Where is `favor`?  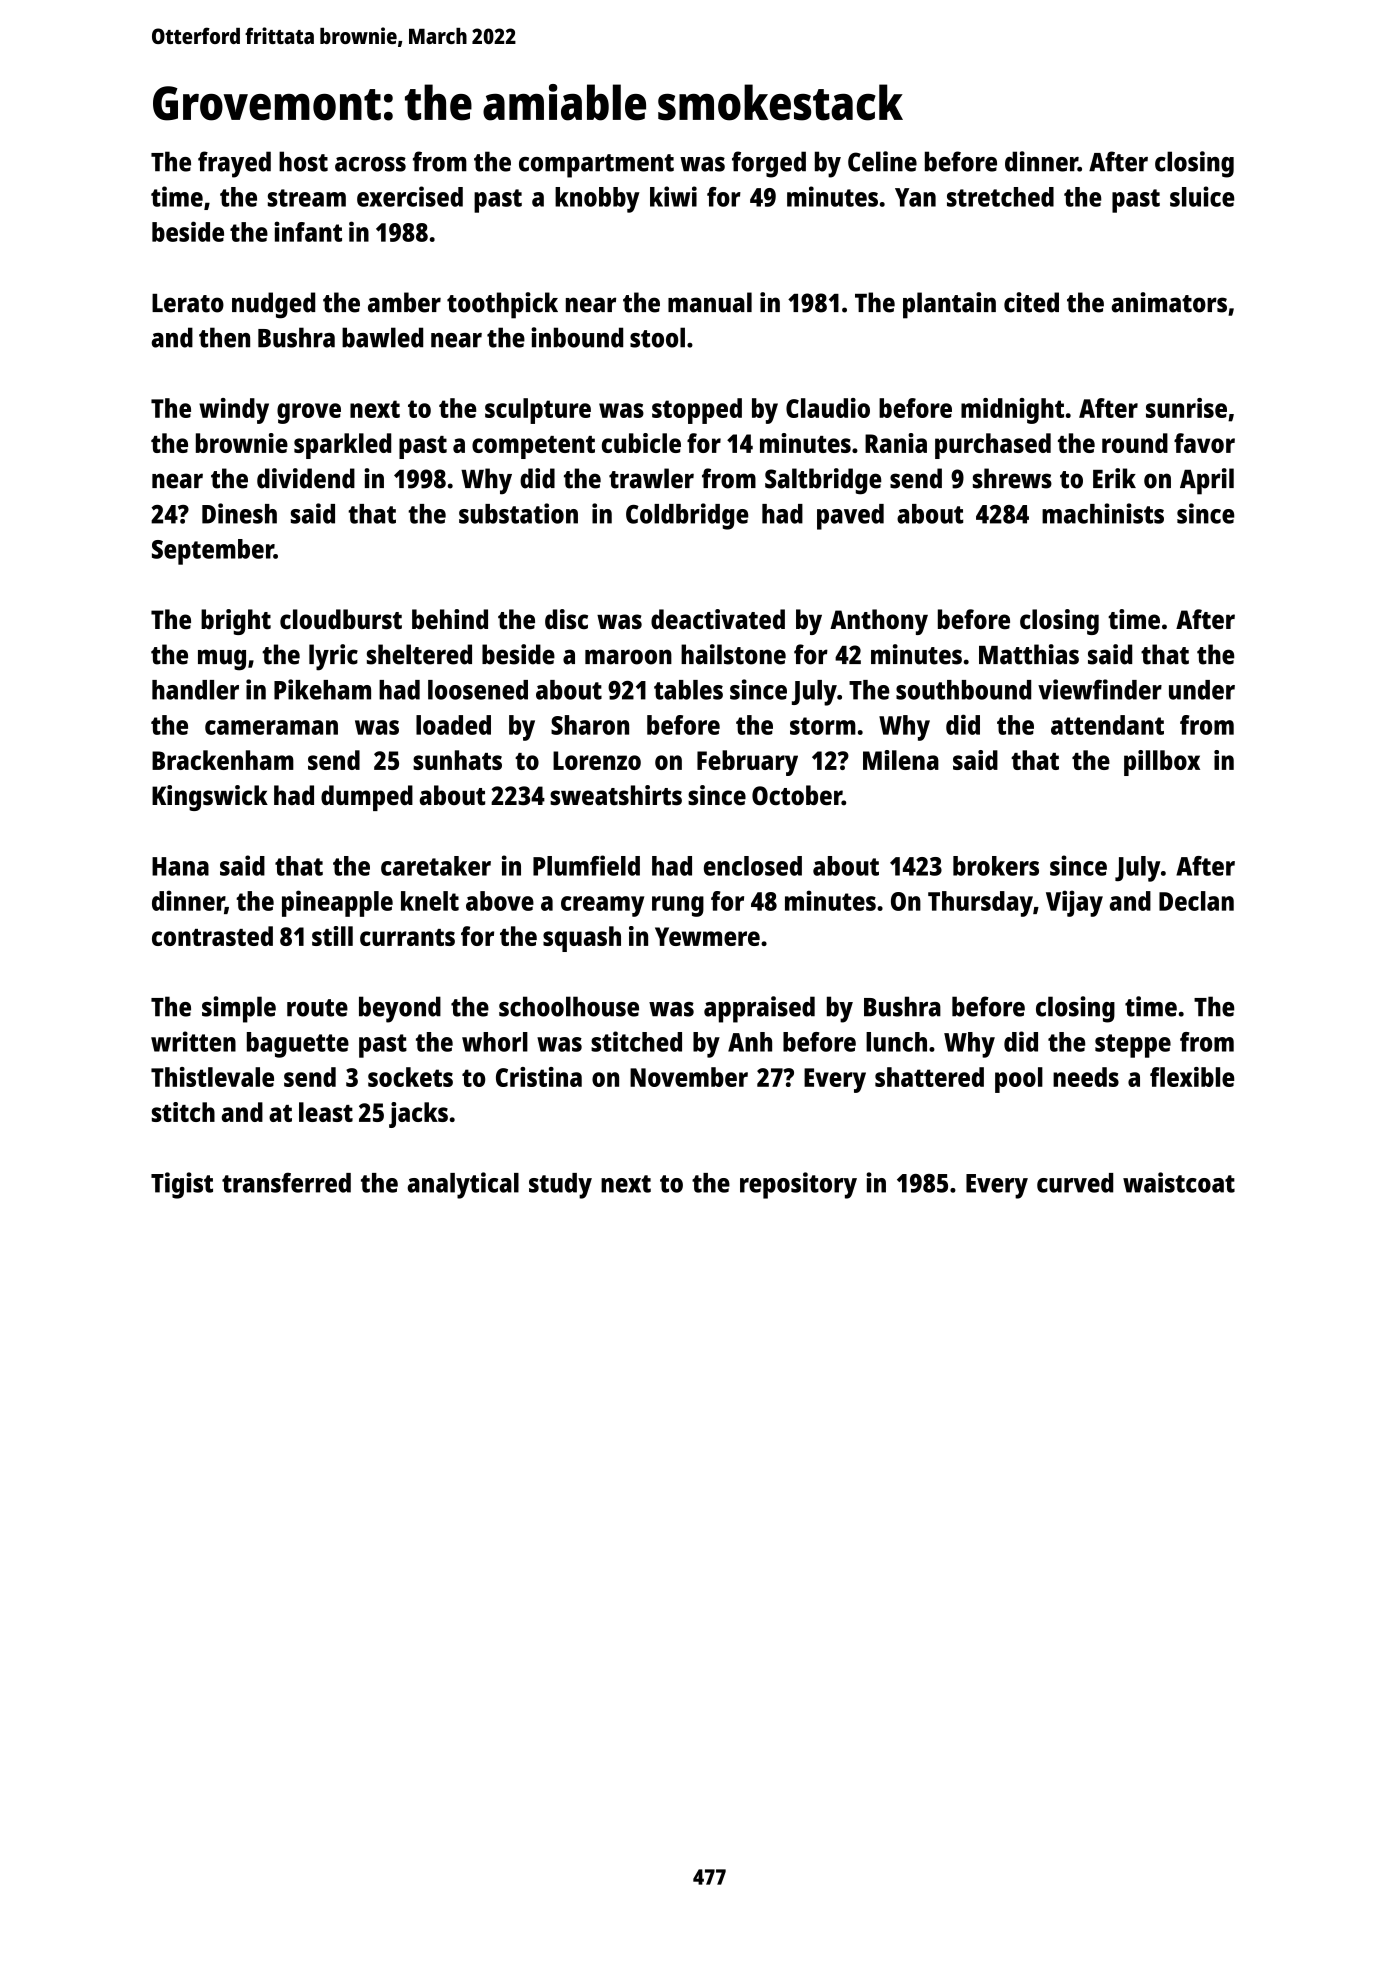
favor is located at coordinates (1204, 443).
